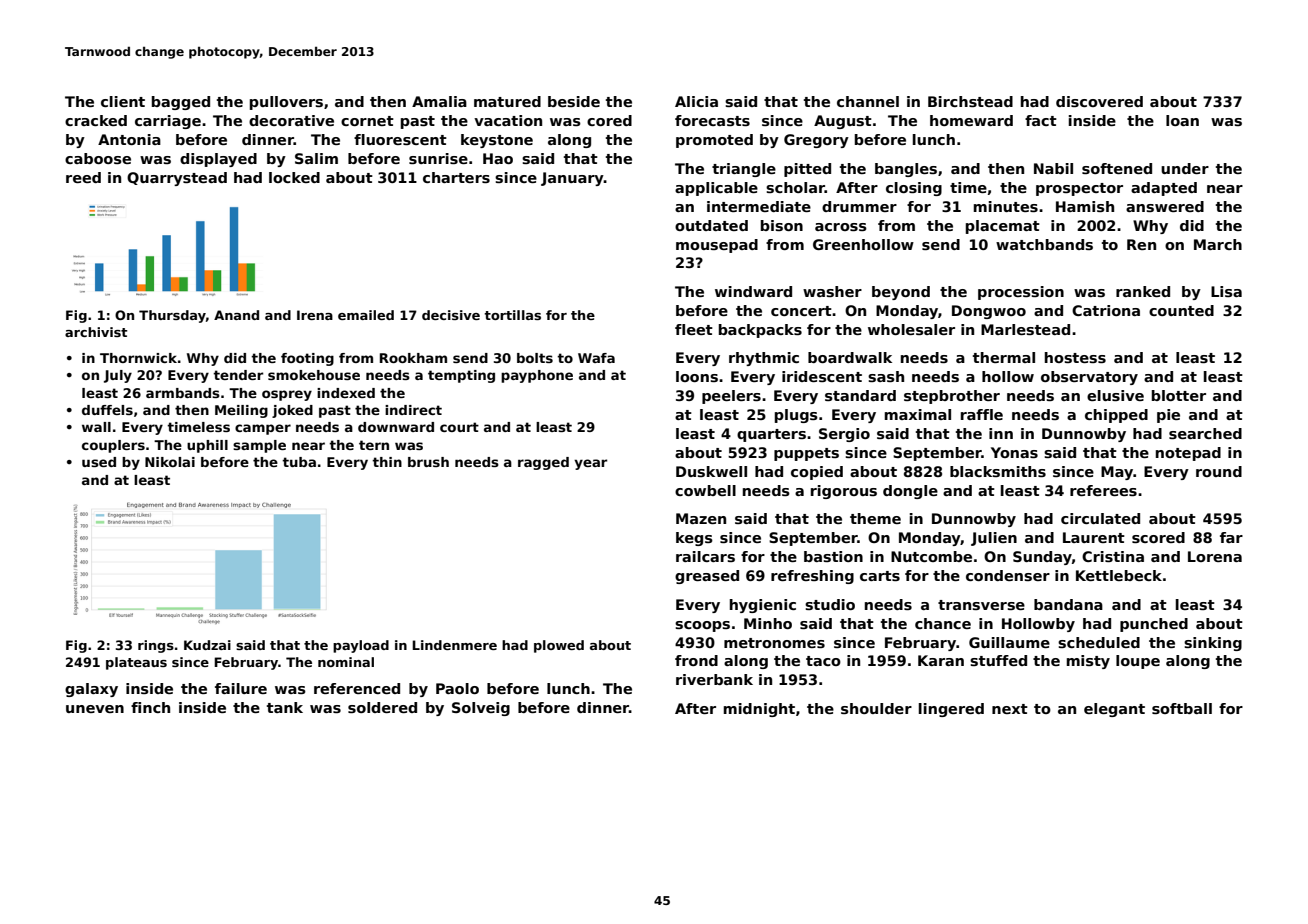  I want to click on tortillas, so click(512, 315).
